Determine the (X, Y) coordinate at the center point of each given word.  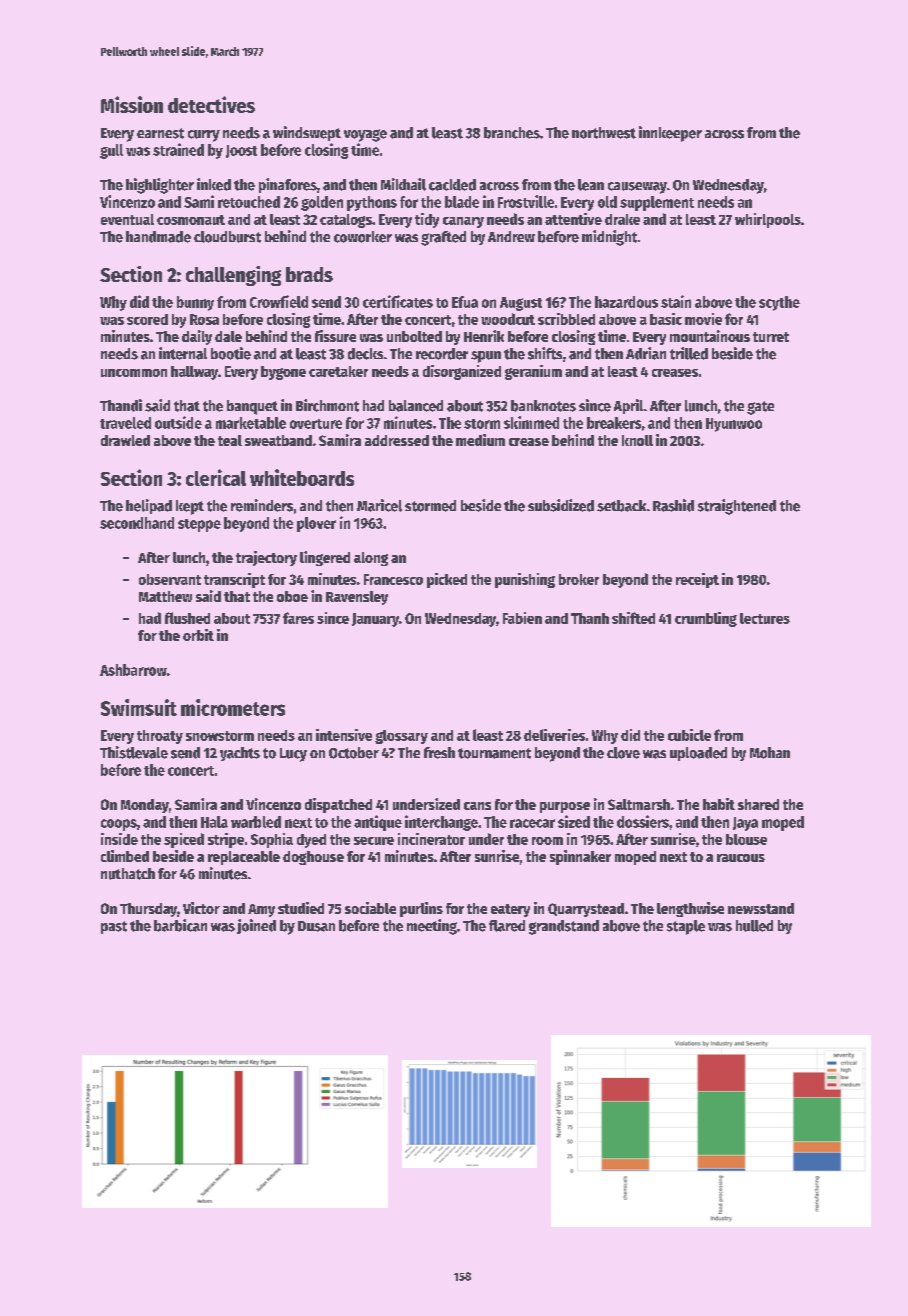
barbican (180, 925)
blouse (746, 839)
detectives (211, 104)
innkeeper (670, 134)
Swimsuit (139, 707)
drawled (125, 440)
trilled (689, 353)
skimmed (531, 422)
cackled (452, 185)
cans (477, 806)
